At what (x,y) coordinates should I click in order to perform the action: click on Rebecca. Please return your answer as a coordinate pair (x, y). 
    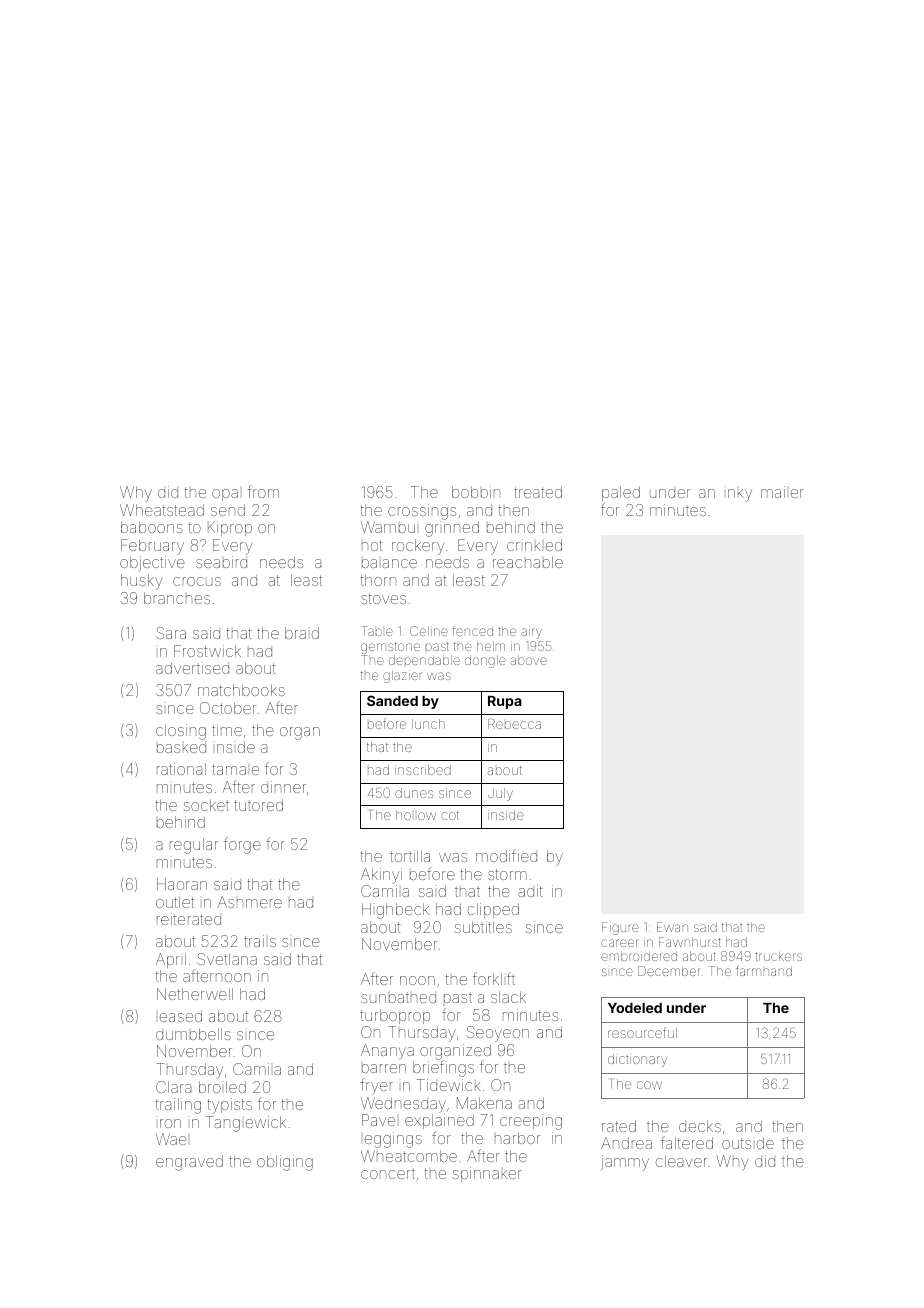
    Looking at the image, I should click on (514, 724).
